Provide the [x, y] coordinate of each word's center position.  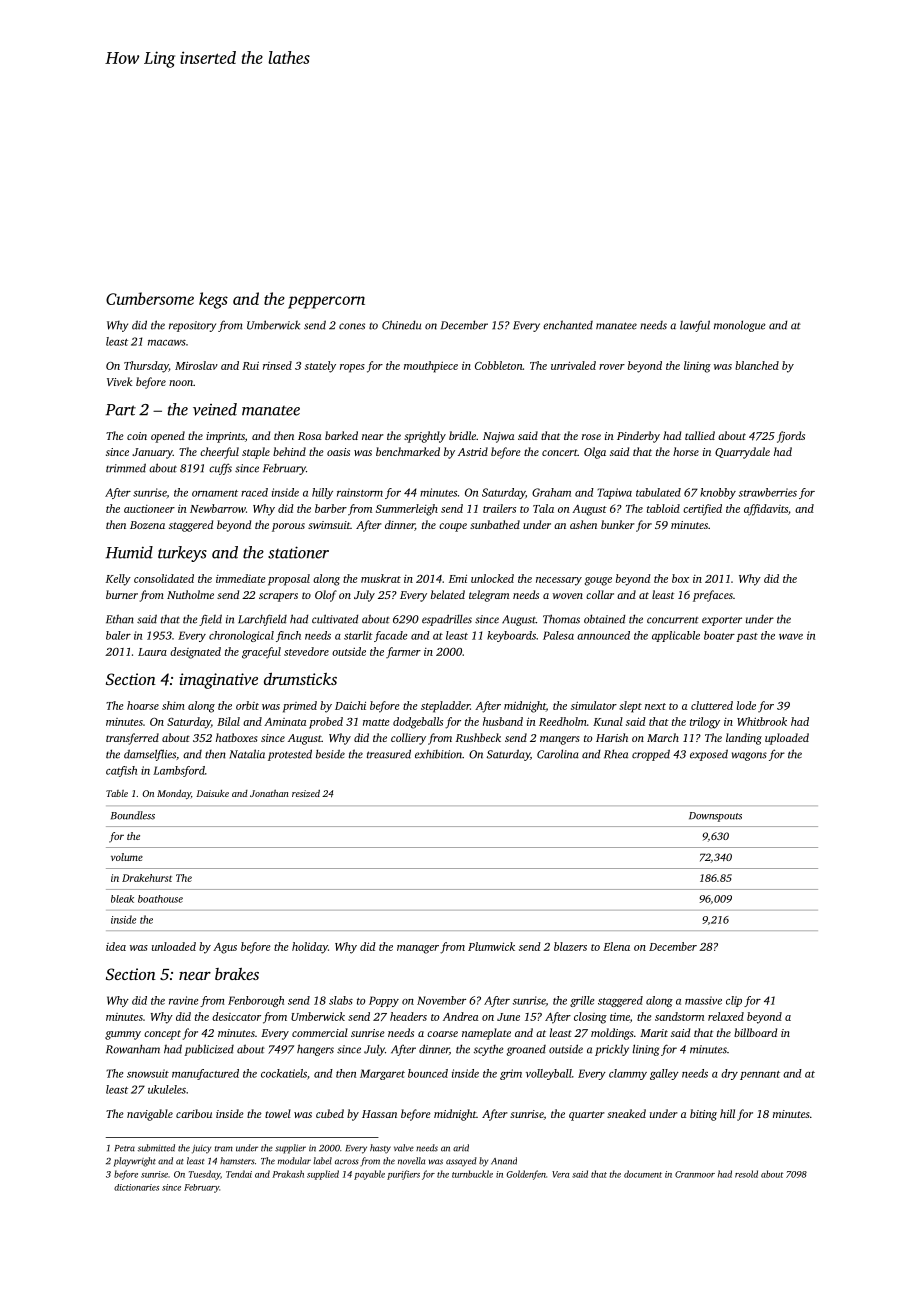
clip [734, 1001]
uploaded [787, 739]
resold [746, 1174]
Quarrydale [742, 453]
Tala [543, 508]
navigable [150, 1115]
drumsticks [300, 678]
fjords [791, 437]
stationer [298, 552]
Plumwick [491, 946]
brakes [237, 974]
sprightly [425, 437]
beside [330, 754]
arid [461, 1148]
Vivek [119, 381]
